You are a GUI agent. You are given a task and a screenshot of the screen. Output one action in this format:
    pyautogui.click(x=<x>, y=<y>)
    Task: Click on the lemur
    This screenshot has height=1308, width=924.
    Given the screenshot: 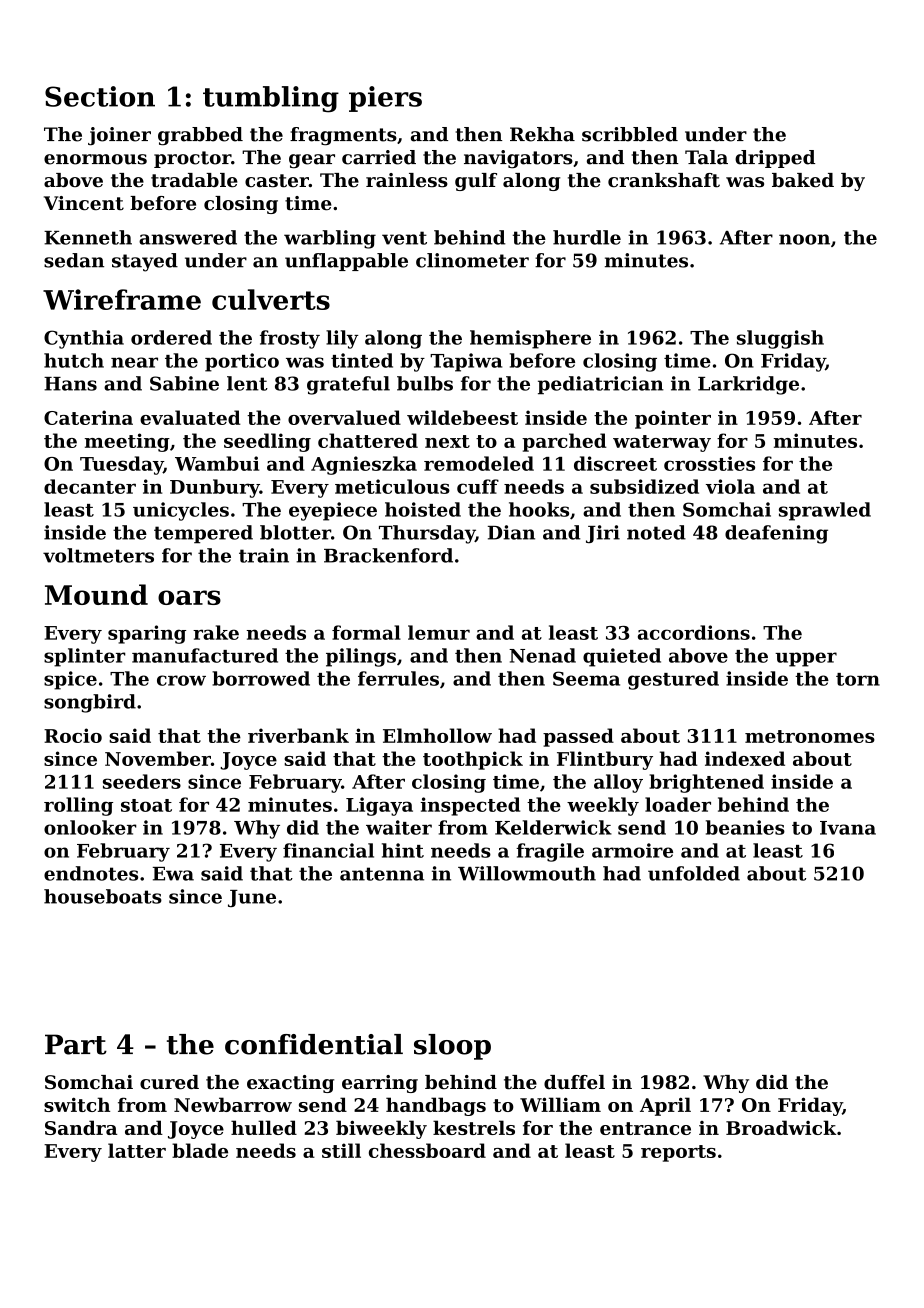 What is the action you would take?
    pyautogui.click(x=439, y=632)
